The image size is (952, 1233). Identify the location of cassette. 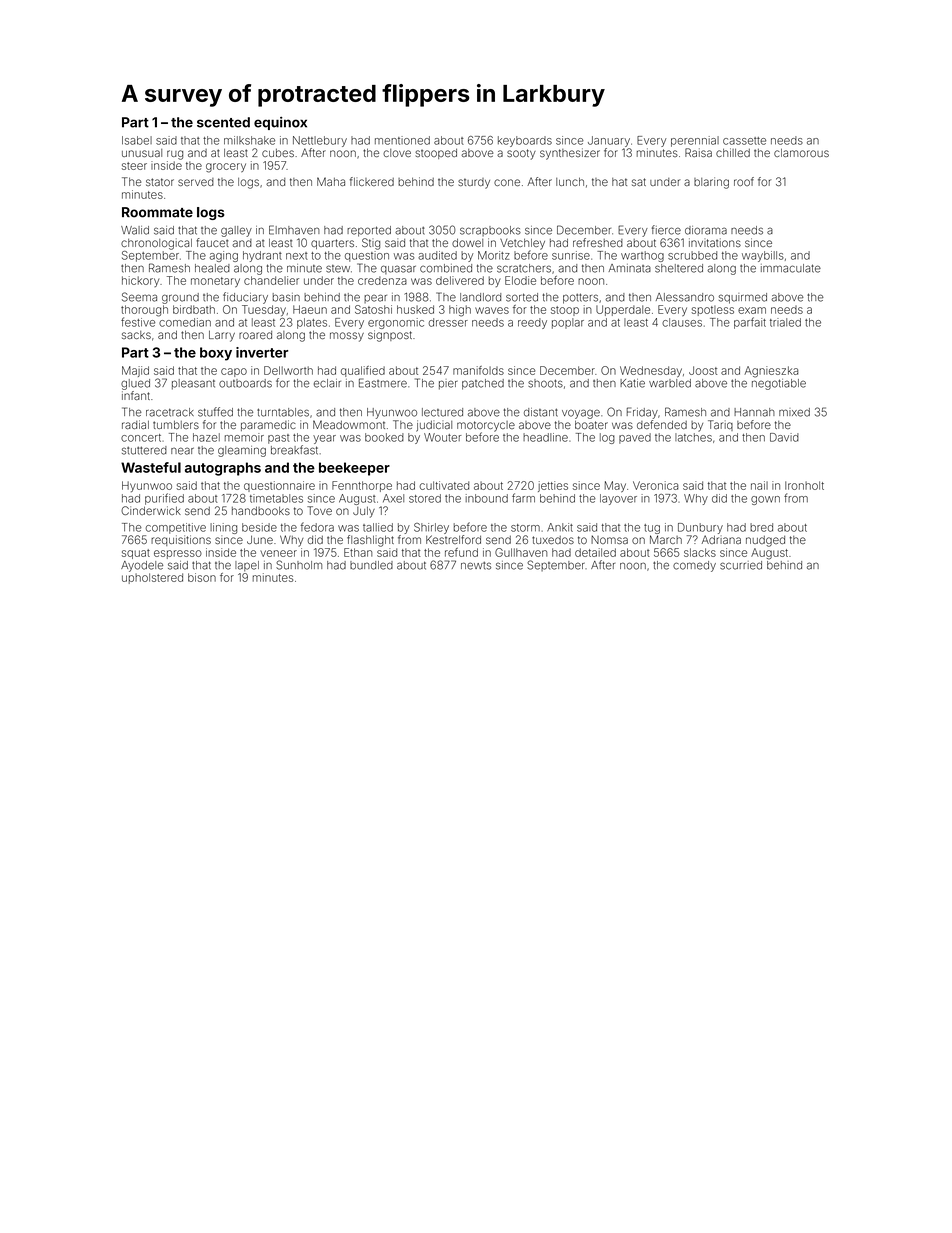
(744, 141).
